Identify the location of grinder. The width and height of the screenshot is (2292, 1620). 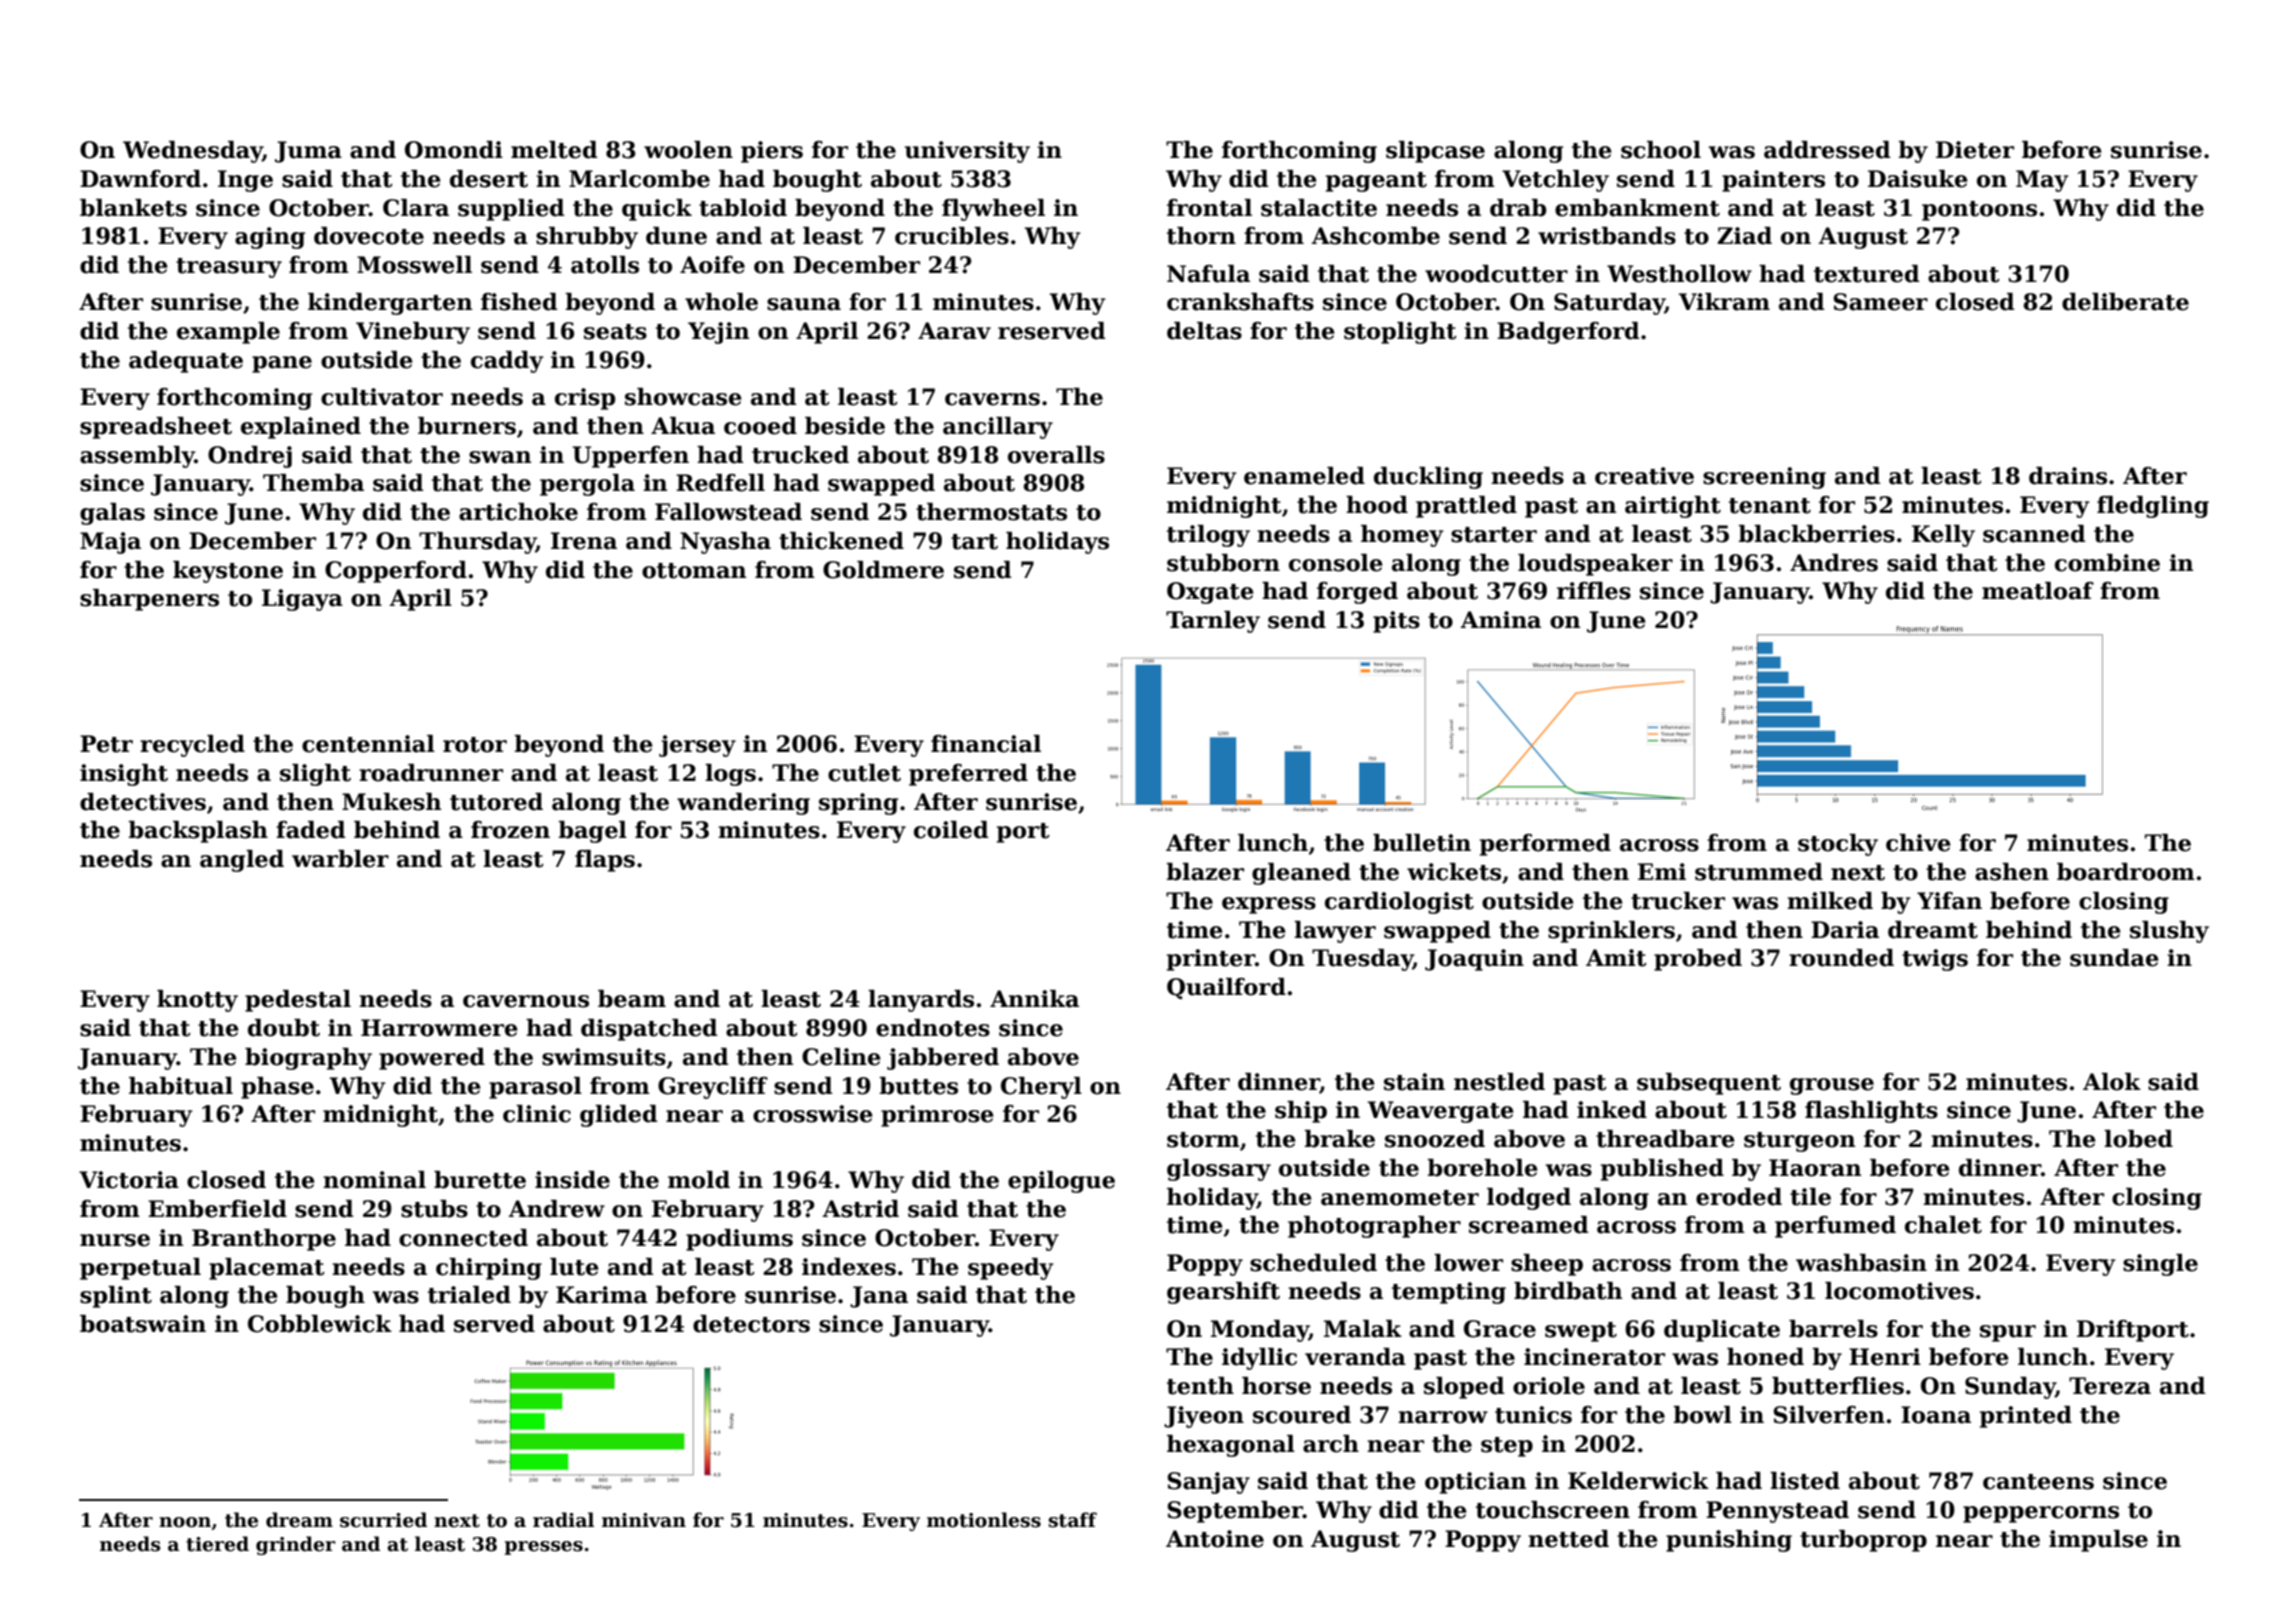
(295, 1545).
